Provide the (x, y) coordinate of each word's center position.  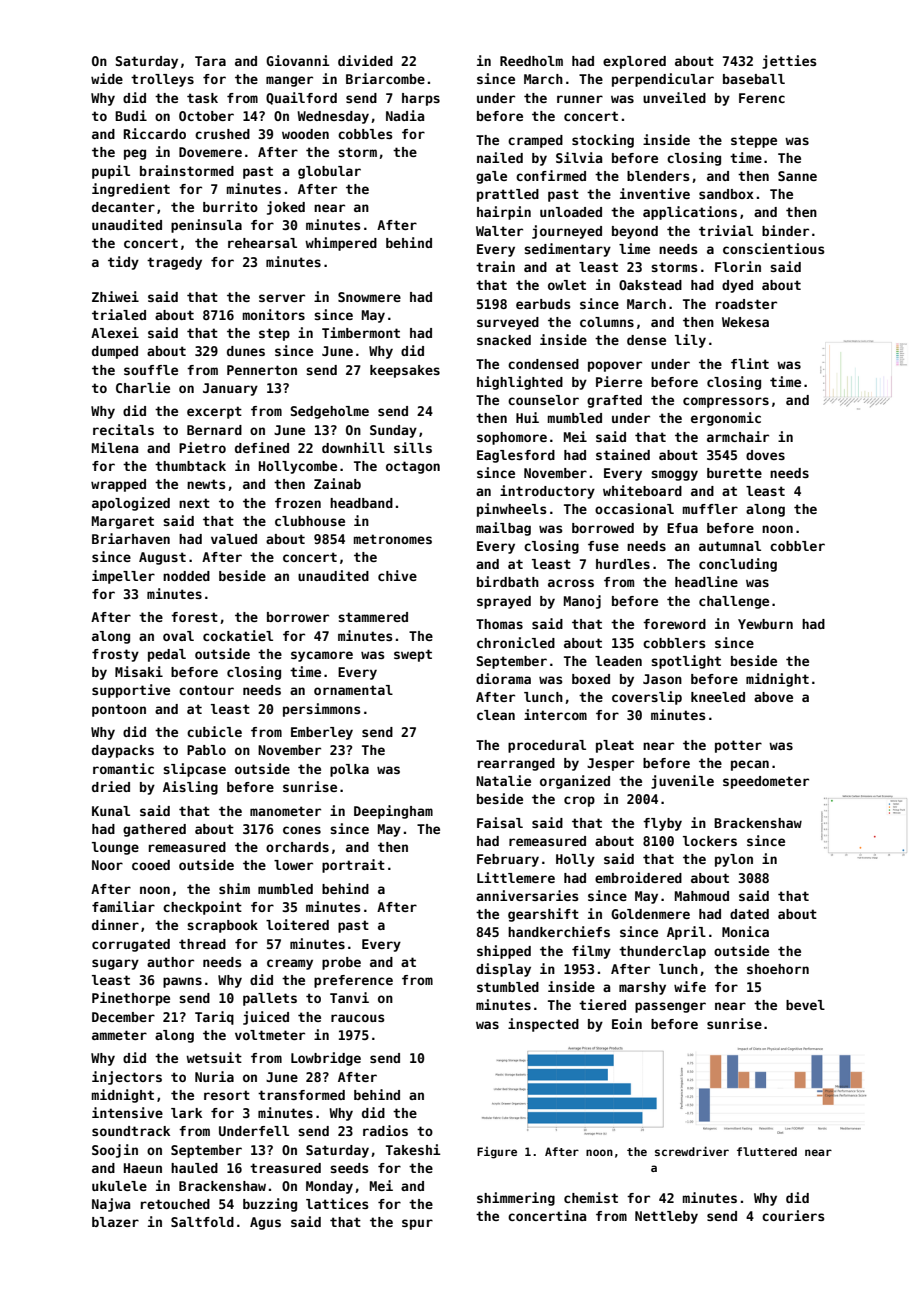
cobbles (365, 134)
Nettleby (666, 1217)
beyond (635, 232)
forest (194, 617)
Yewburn (765, 624)
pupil (111, 172)
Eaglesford (516, 456)
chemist (591, 1197)
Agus (265, 1223)
